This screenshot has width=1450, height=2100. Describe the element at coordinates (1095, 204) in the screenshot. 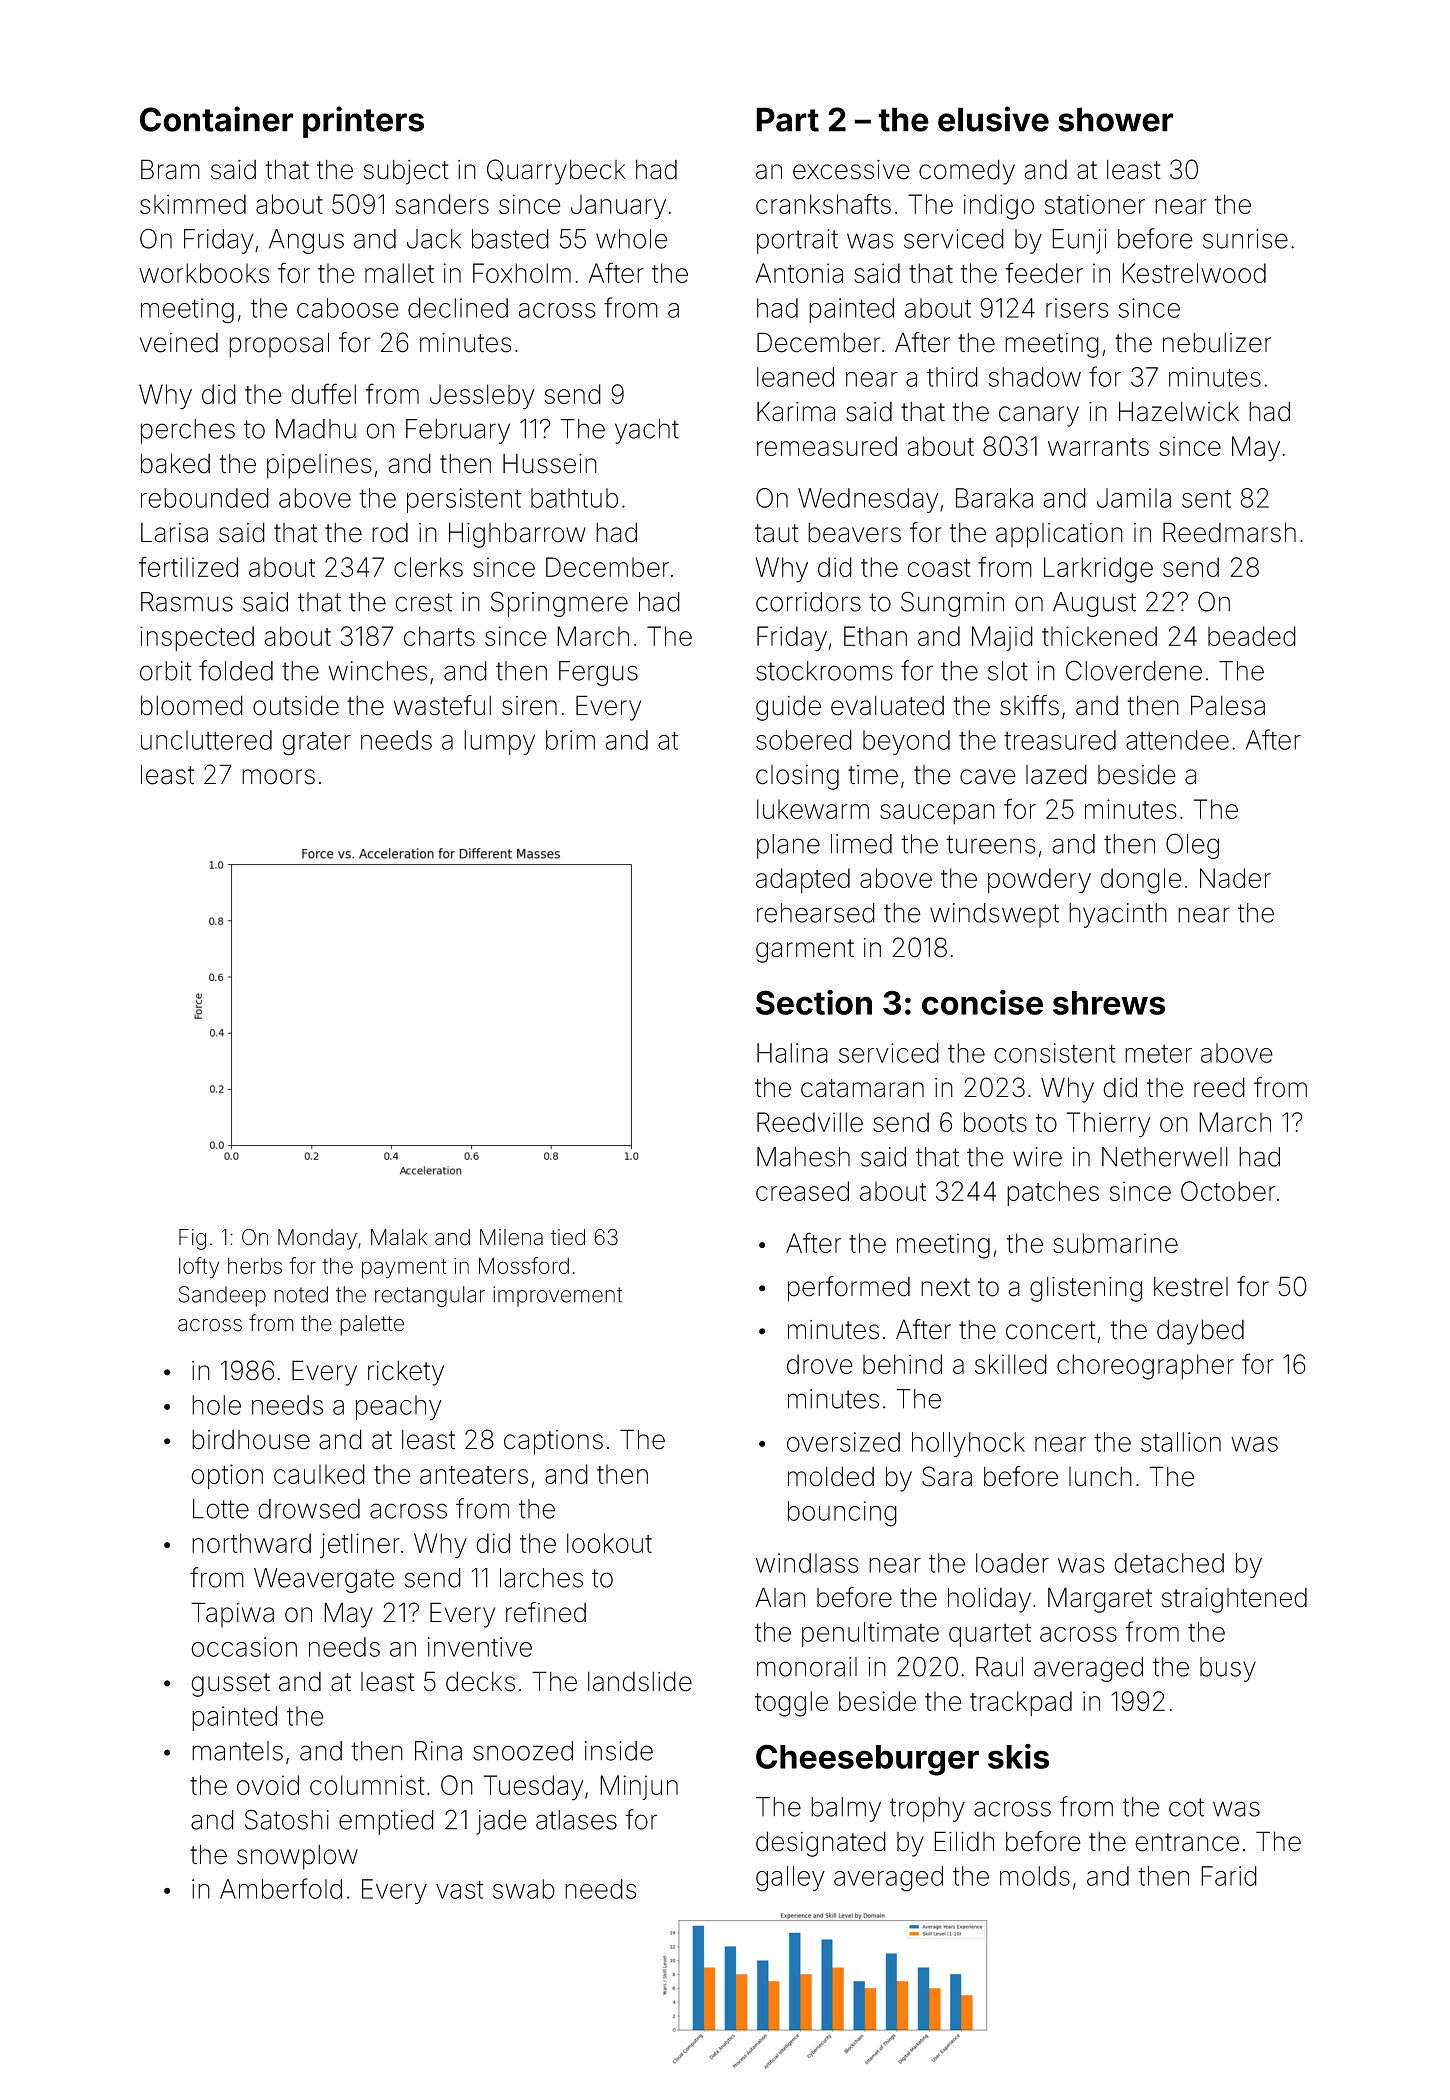

I see `stationer` at that location.
